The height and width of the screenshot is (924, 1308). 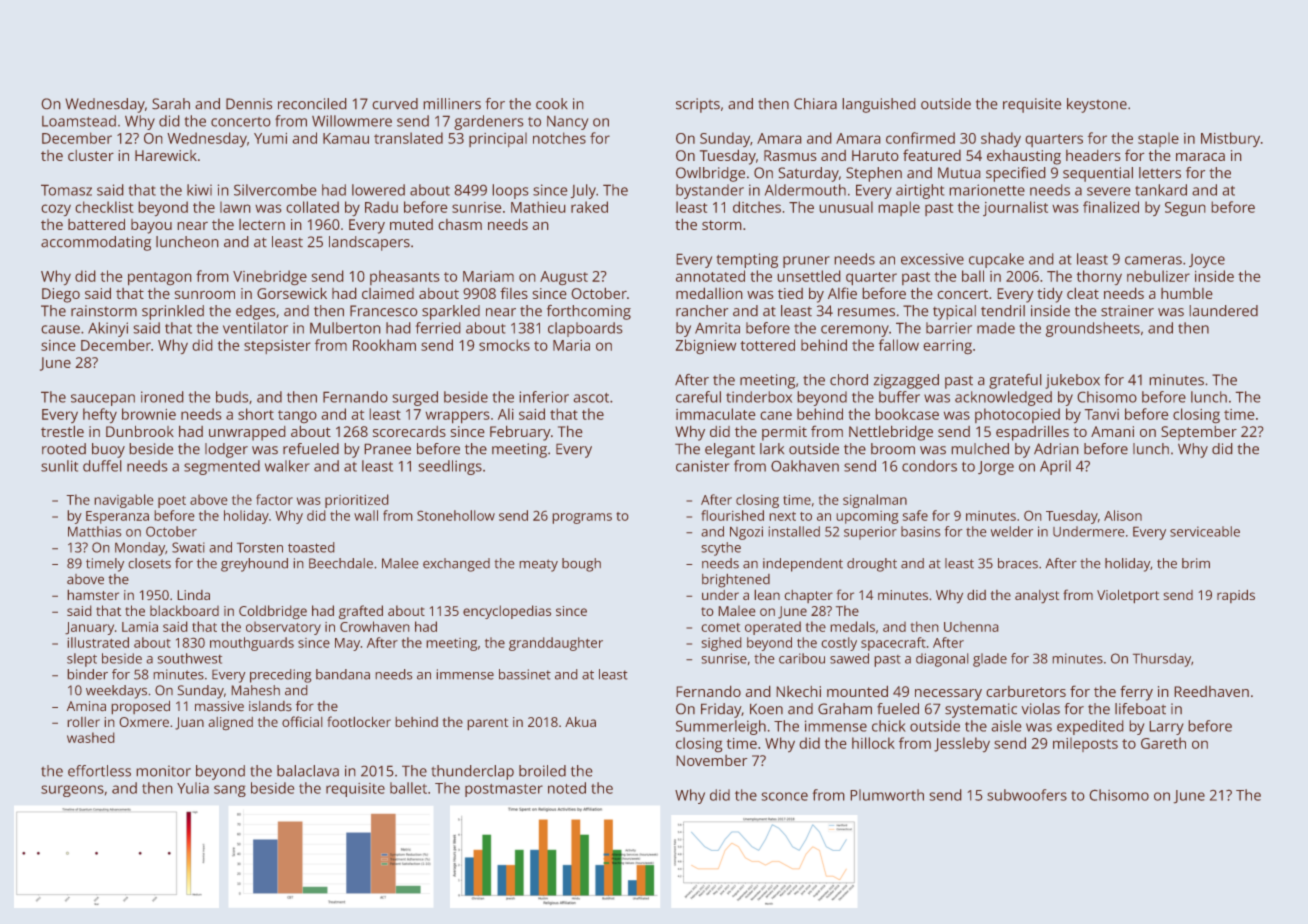 What do you see at coordinates (171, 103) in the screenshot?
I see `Sarah` at bounding box center [171, 103].
